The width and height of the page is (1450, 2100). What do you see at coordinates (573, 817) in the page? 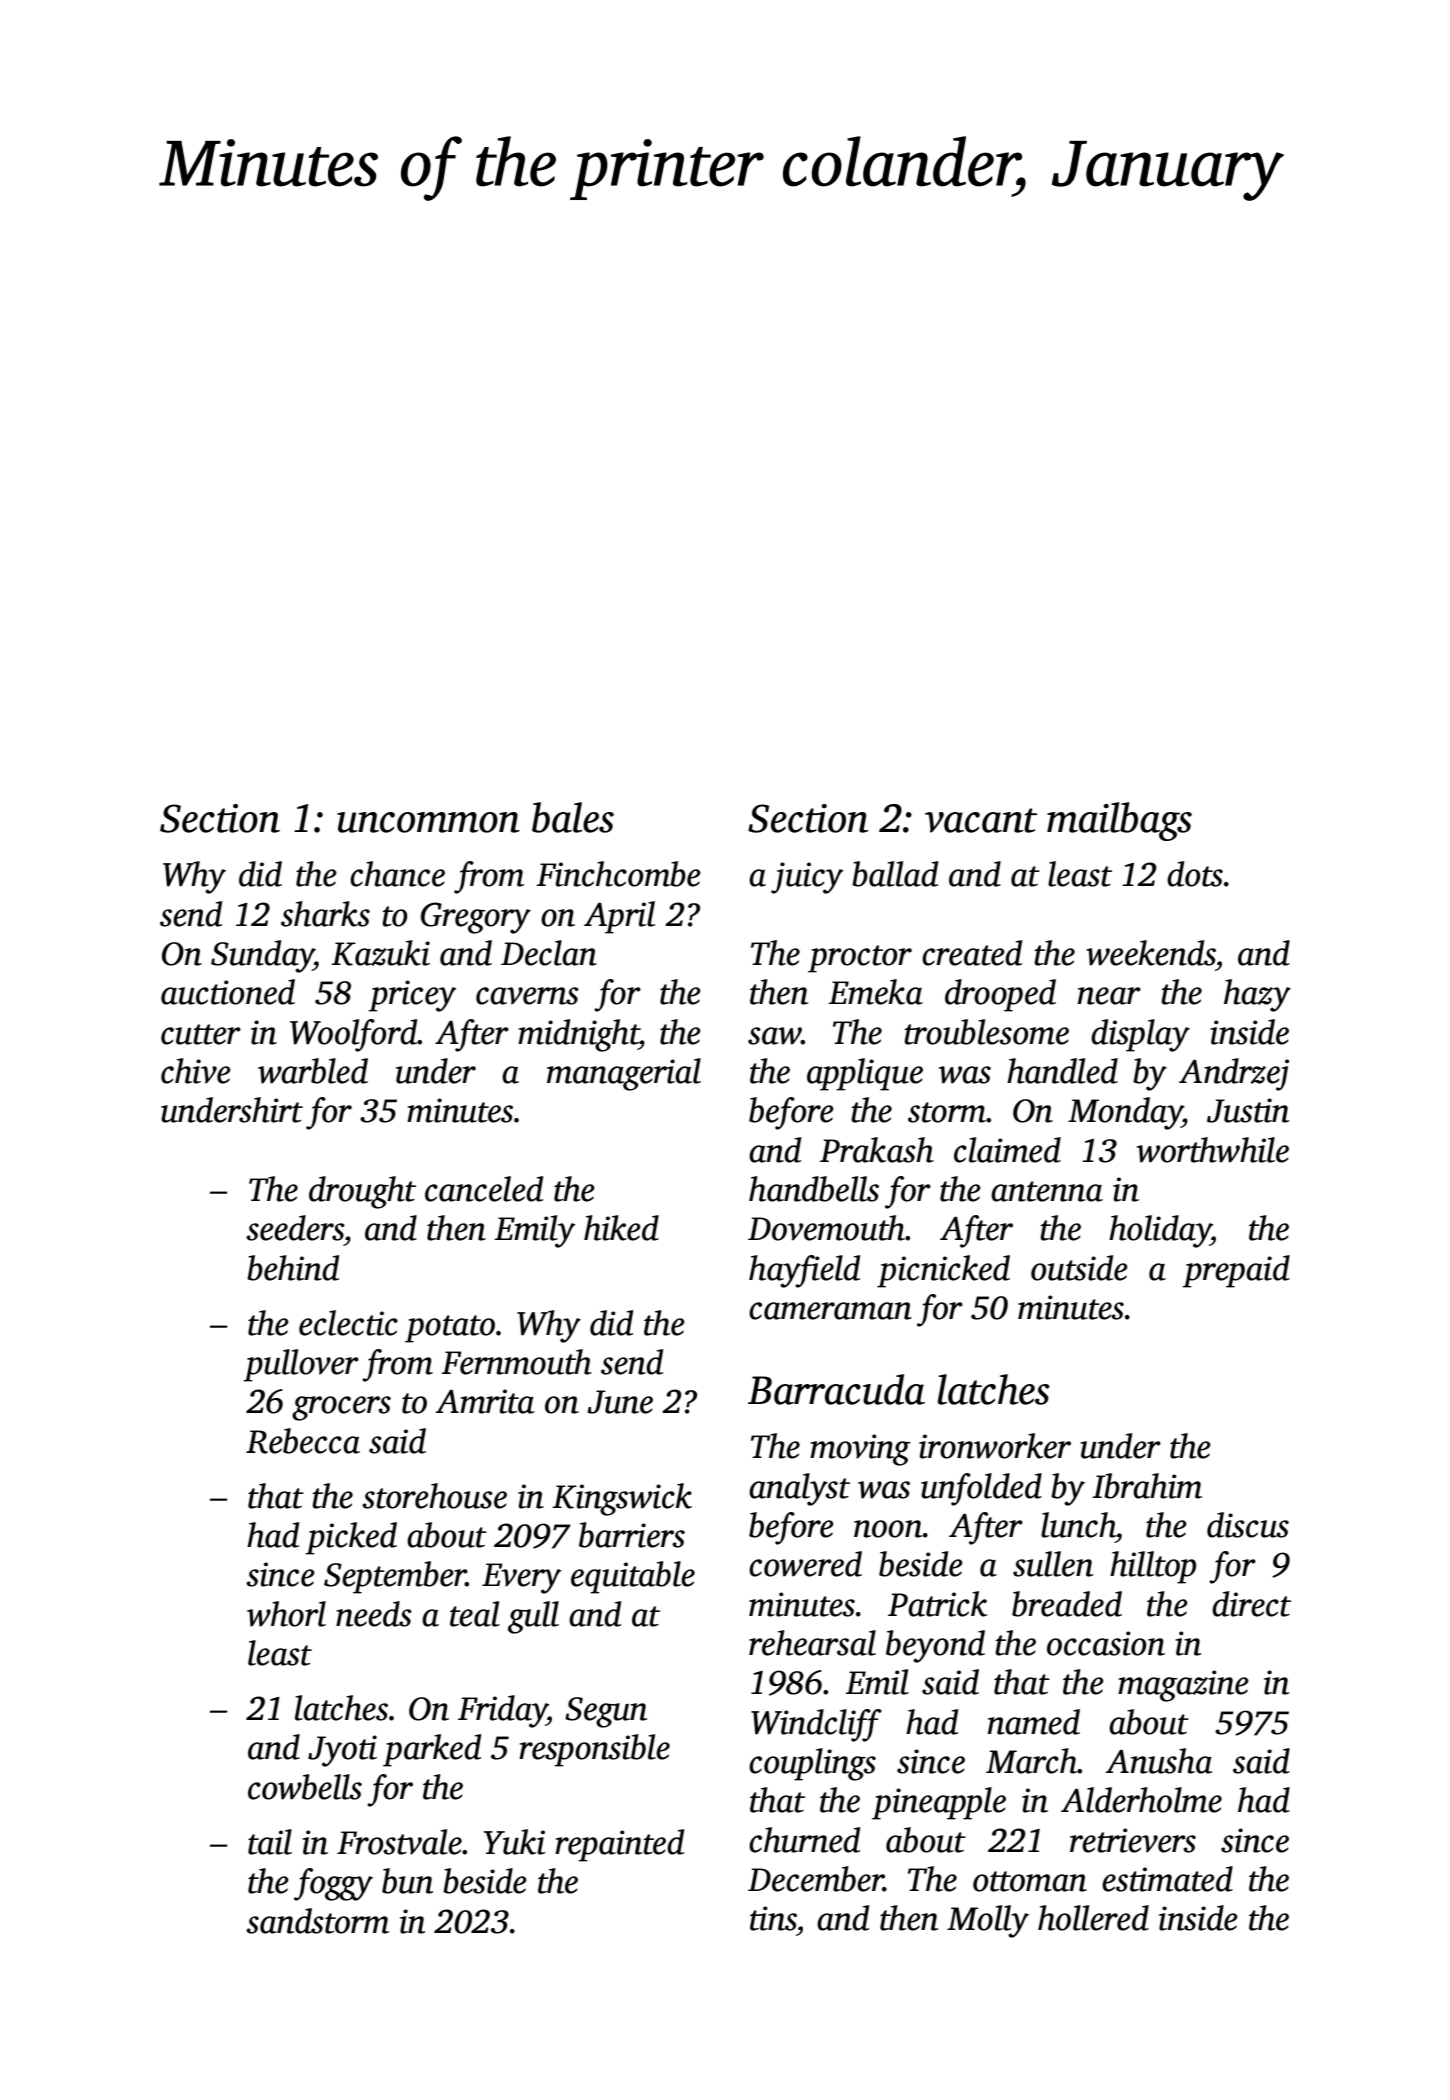
I see `bales` at bounding box center [573, 817].
